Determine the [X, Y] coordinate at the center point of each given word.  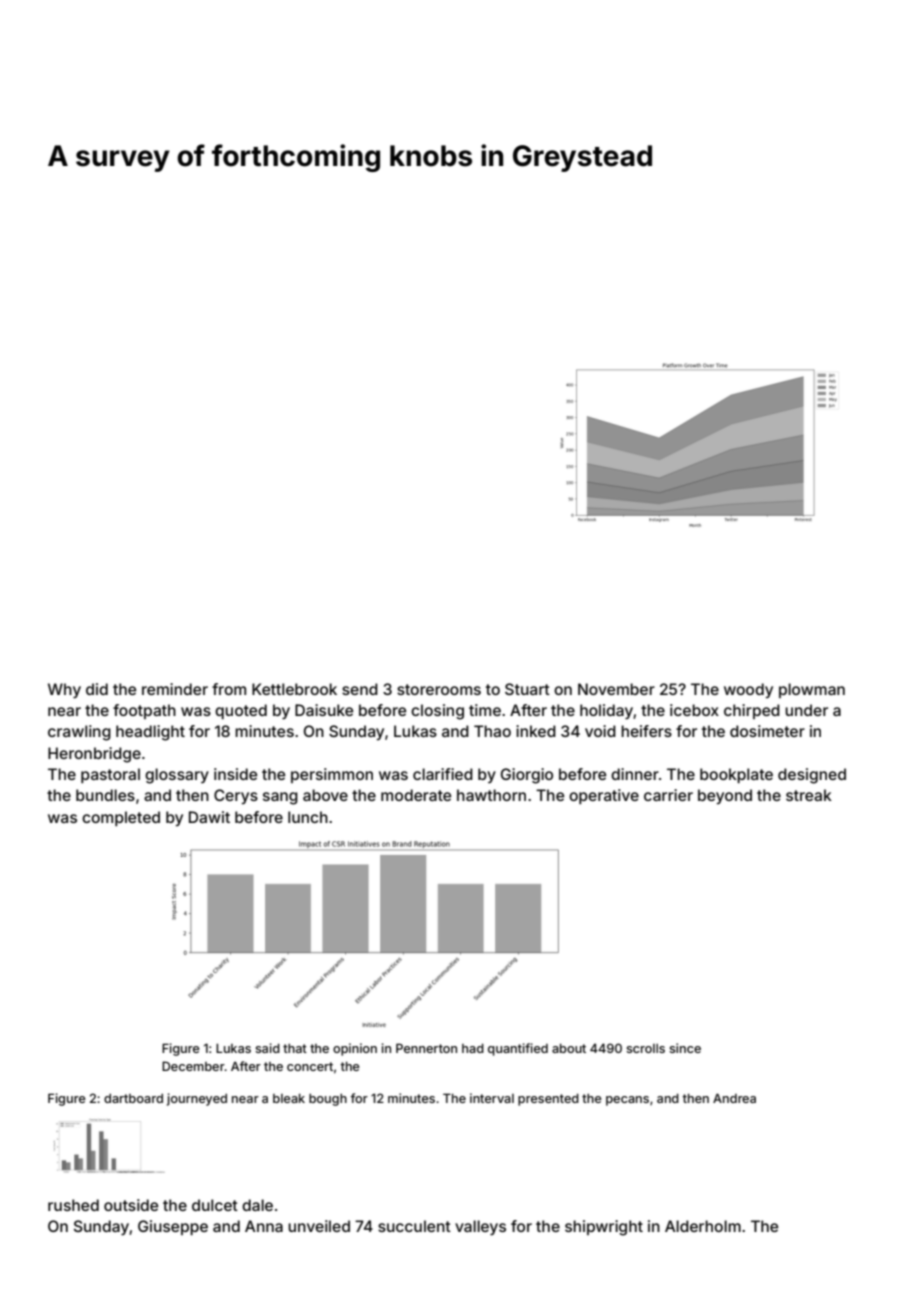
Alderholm [703, 1226]
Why [64, 691]
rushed [73, 1205]
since [685, 1048]
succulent [414, 1226]
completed [121, 818]
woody [748, 690]
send [360, 689]
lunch [308, 817]
